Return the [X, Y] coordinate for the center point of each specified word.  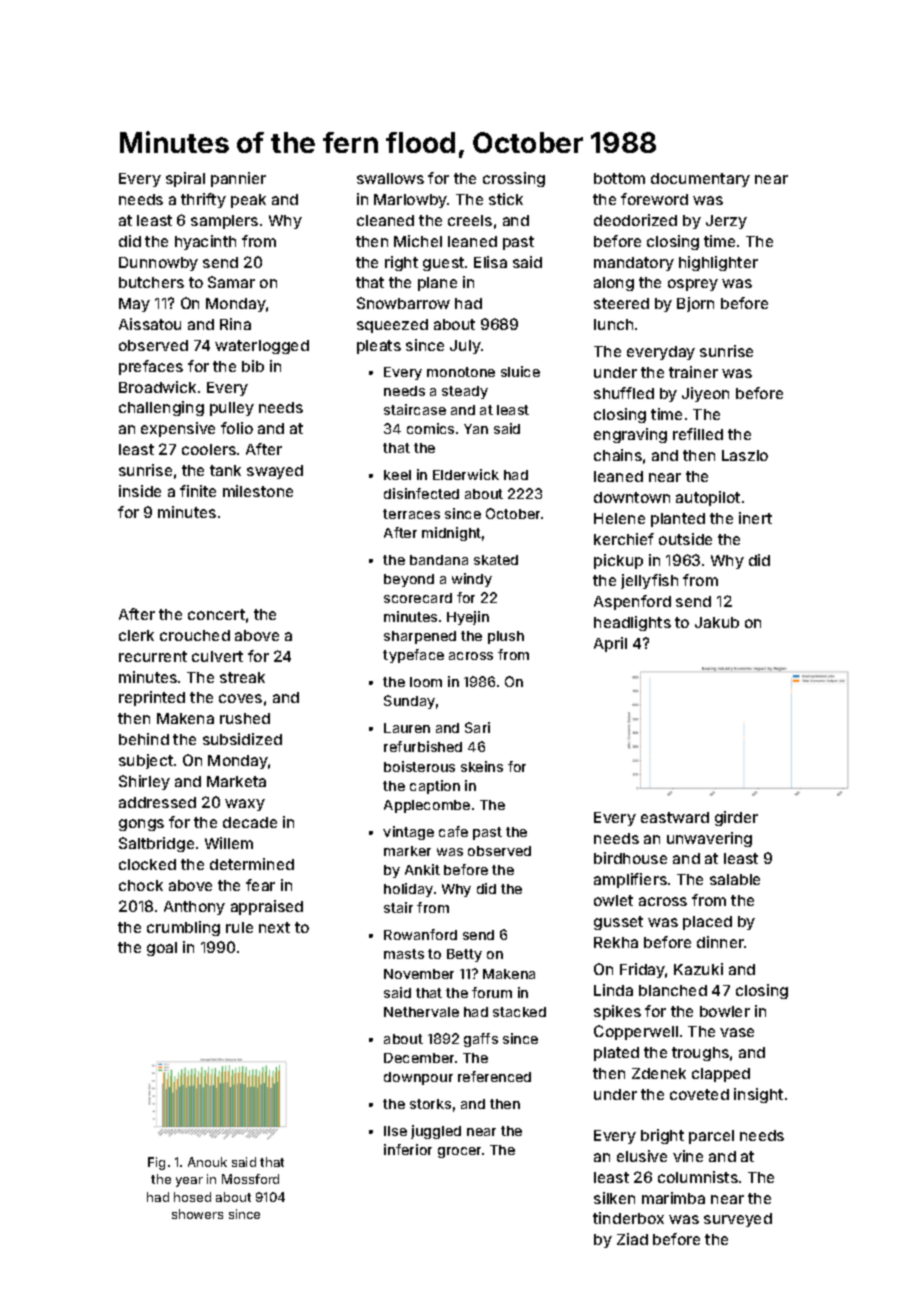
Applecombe [427, 806]
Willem [229, 843]
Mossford [250, 1179]
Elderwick [466, 474]
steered [621, 303]
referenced [494, 1076]
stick [506, 199]
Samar [231, 282]
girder [736, 818]
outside [685, 539]
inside [140, 491]
